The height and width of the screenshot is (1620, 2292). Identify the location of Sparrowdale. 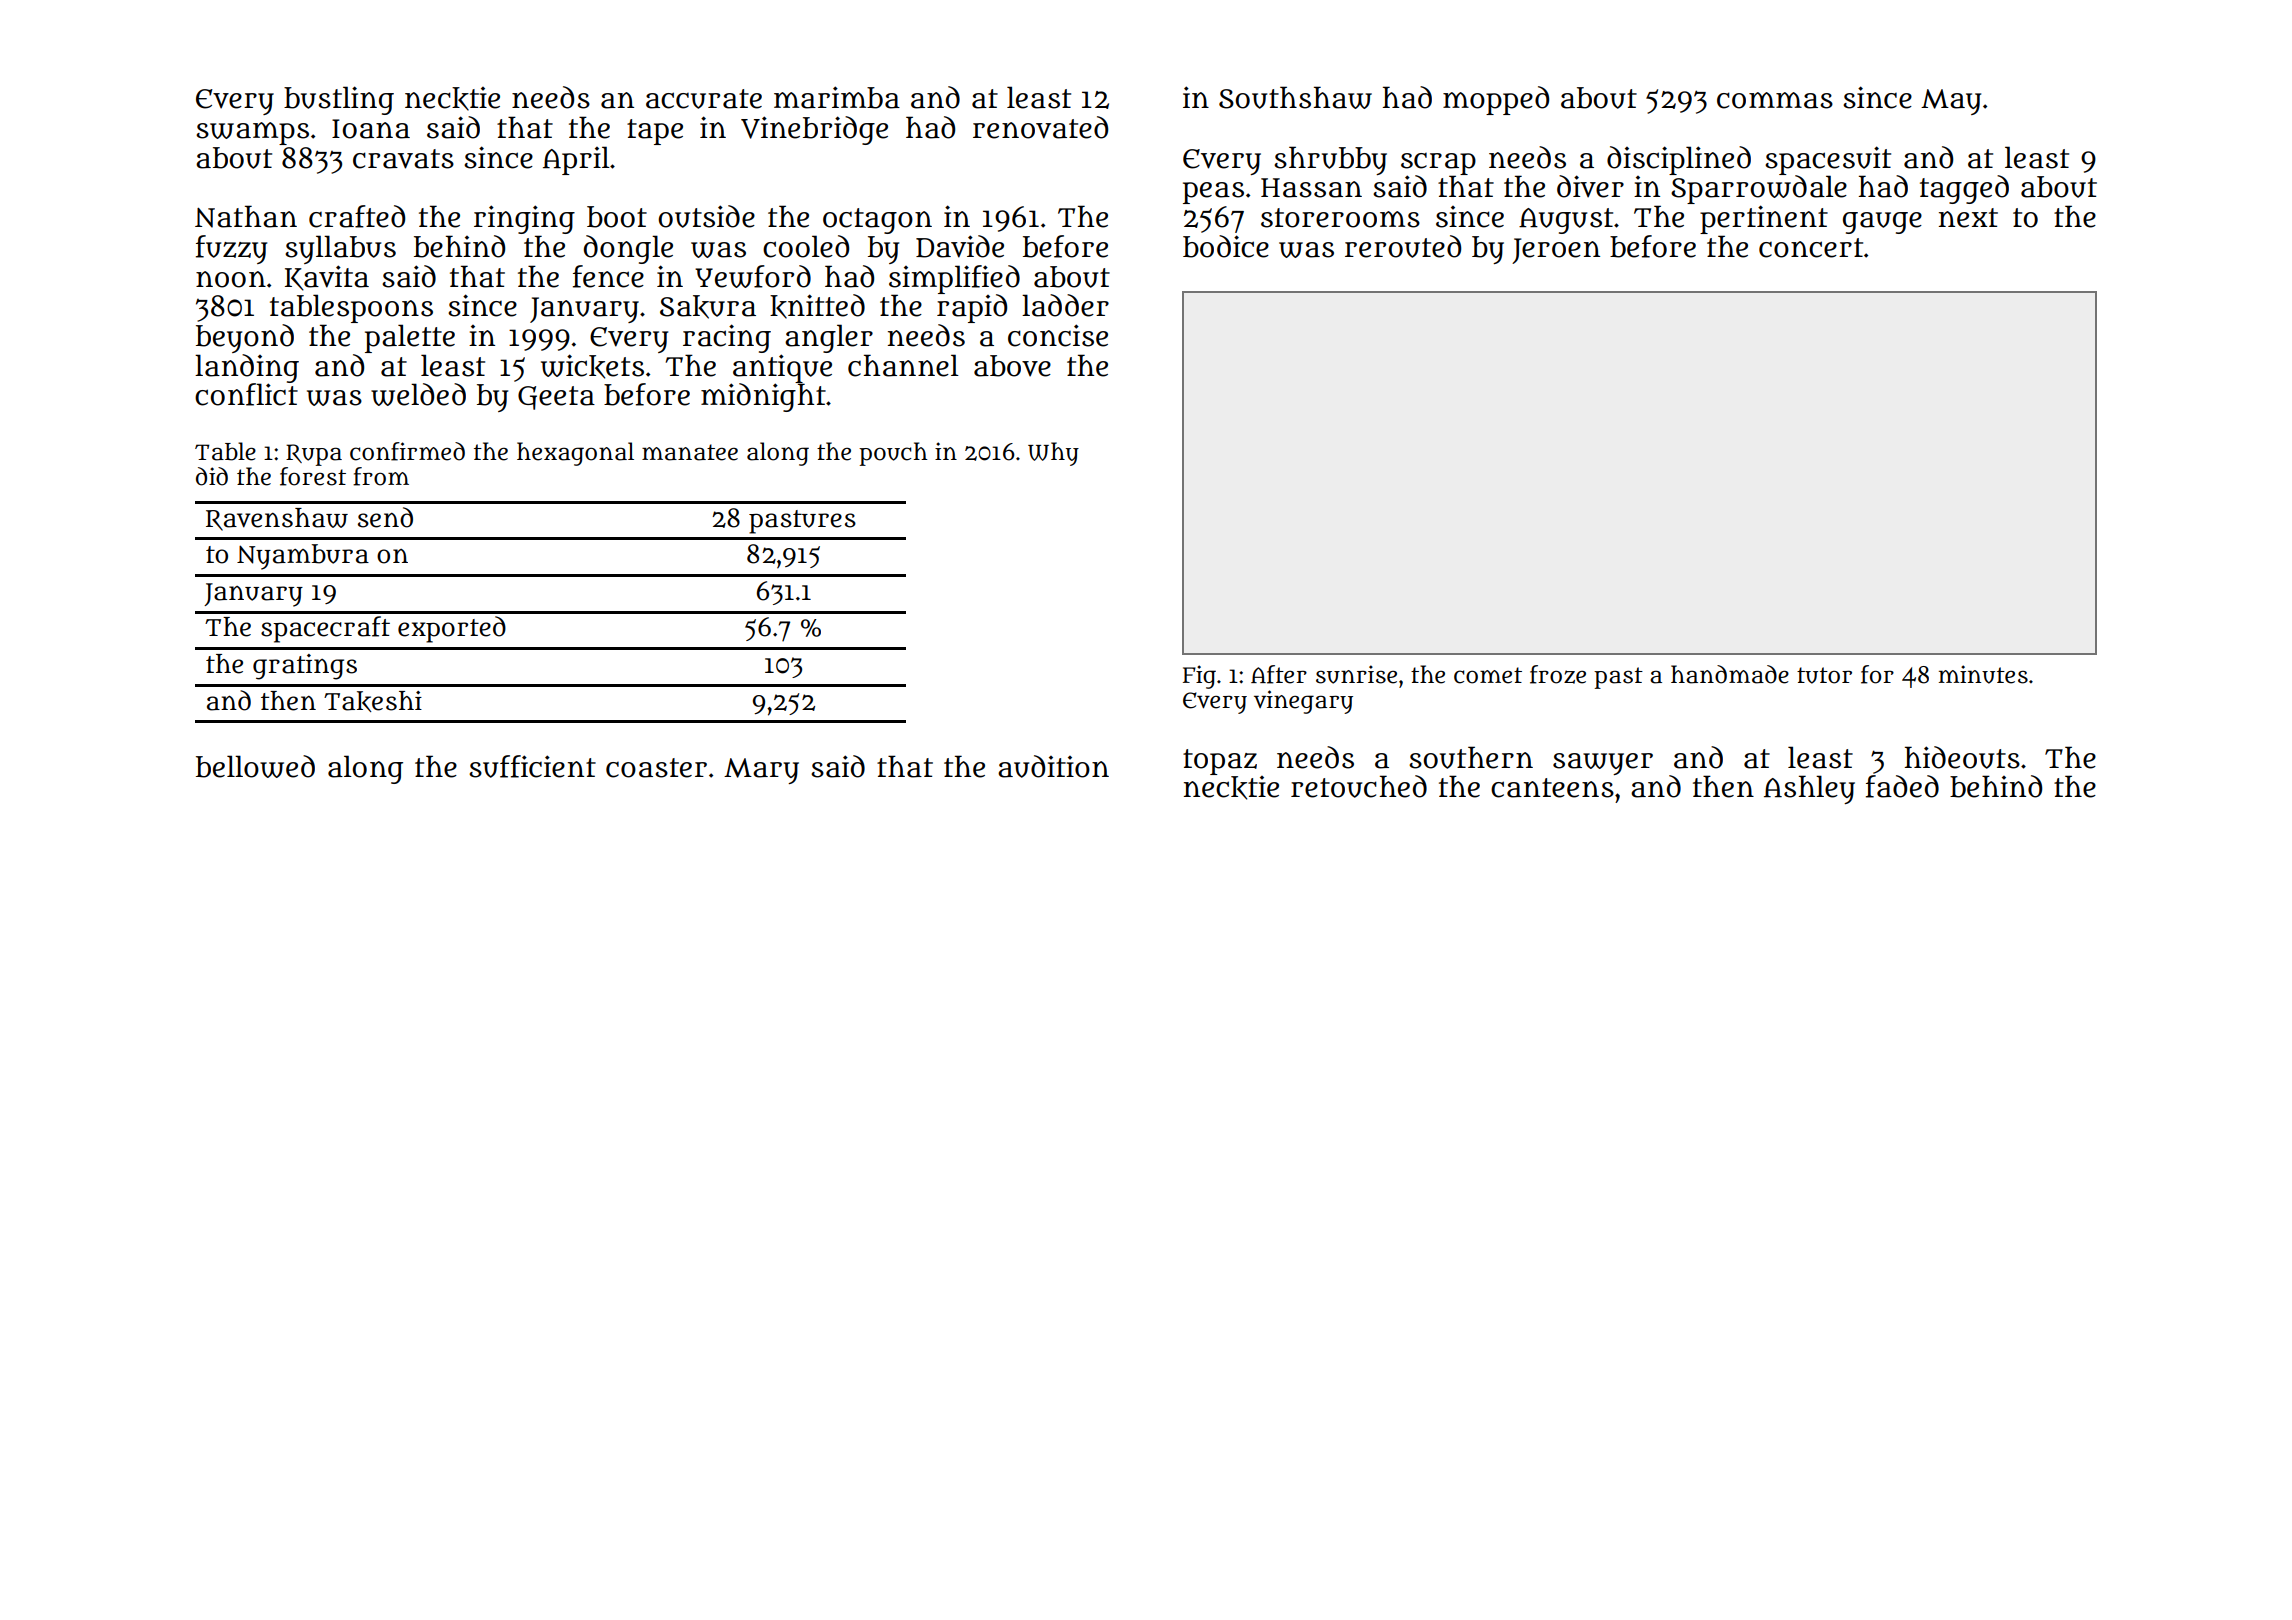
(1759, 189).
